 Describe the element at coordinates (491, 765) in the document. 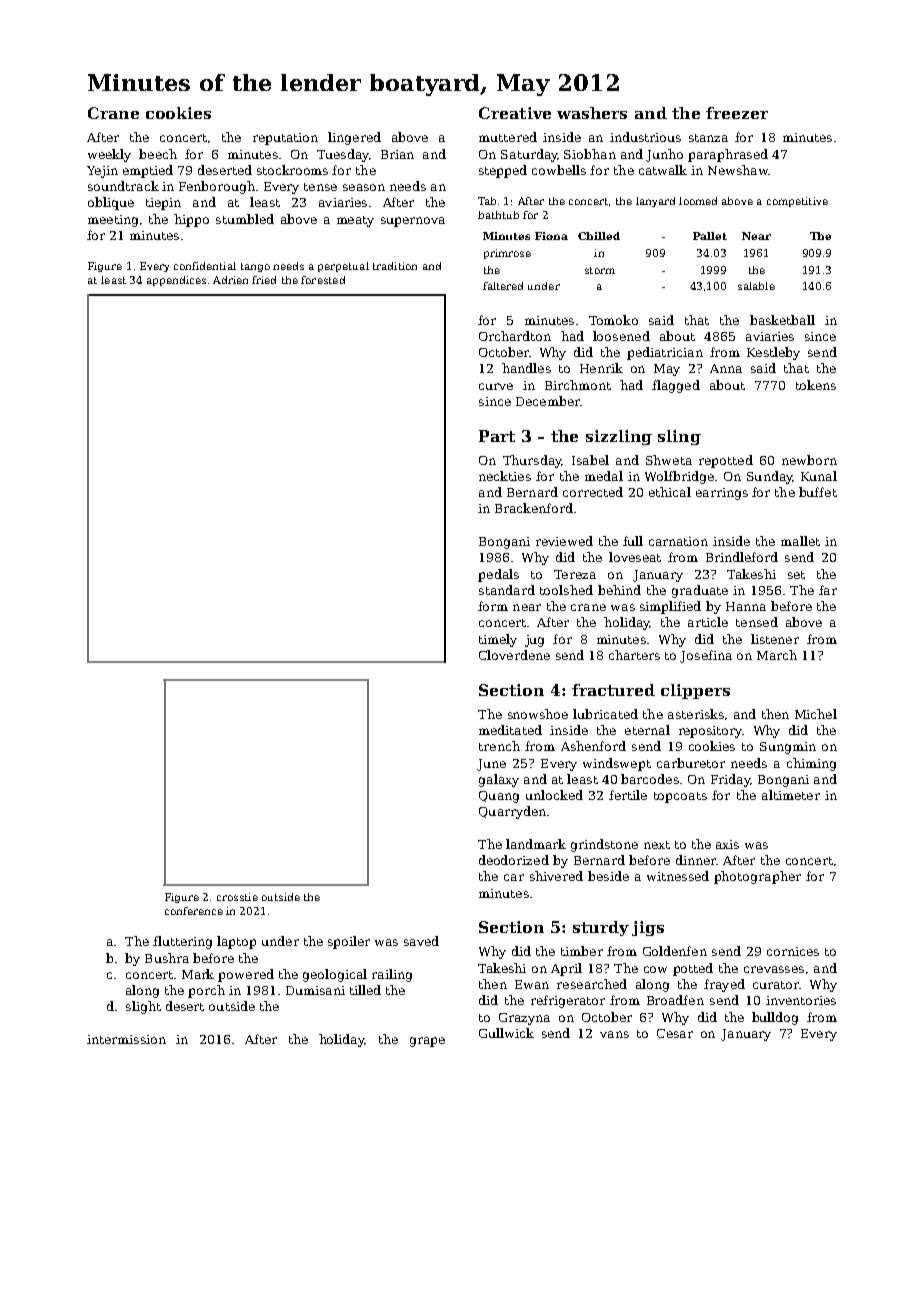

I see `June` at that location.
